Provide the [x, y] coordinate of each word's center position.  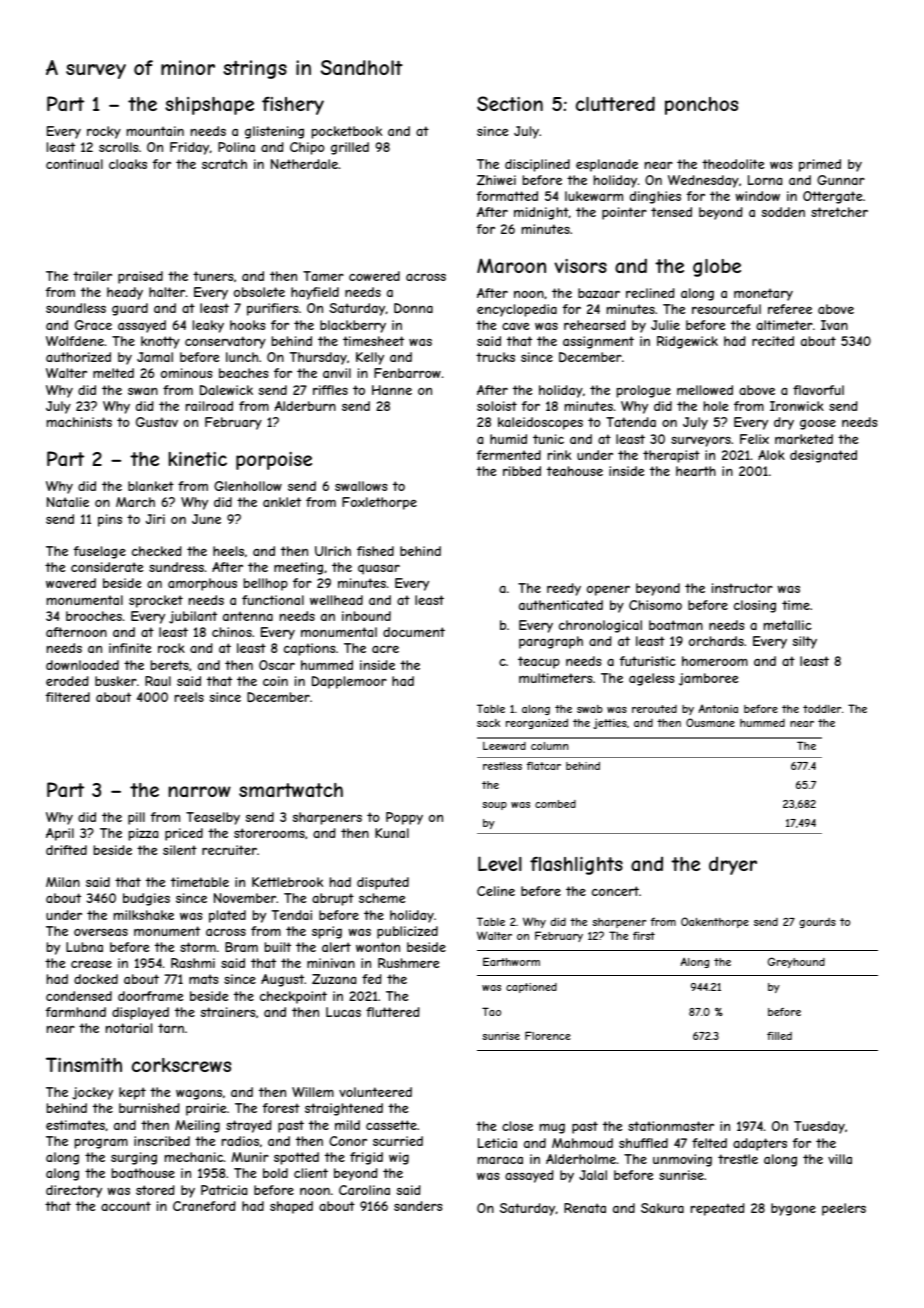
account [126, 1206]
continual [74, 164]
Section [510, 103]
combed [555, 804]
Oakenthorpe [715, 922]
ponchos [701, 106]
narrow [199, 791]
